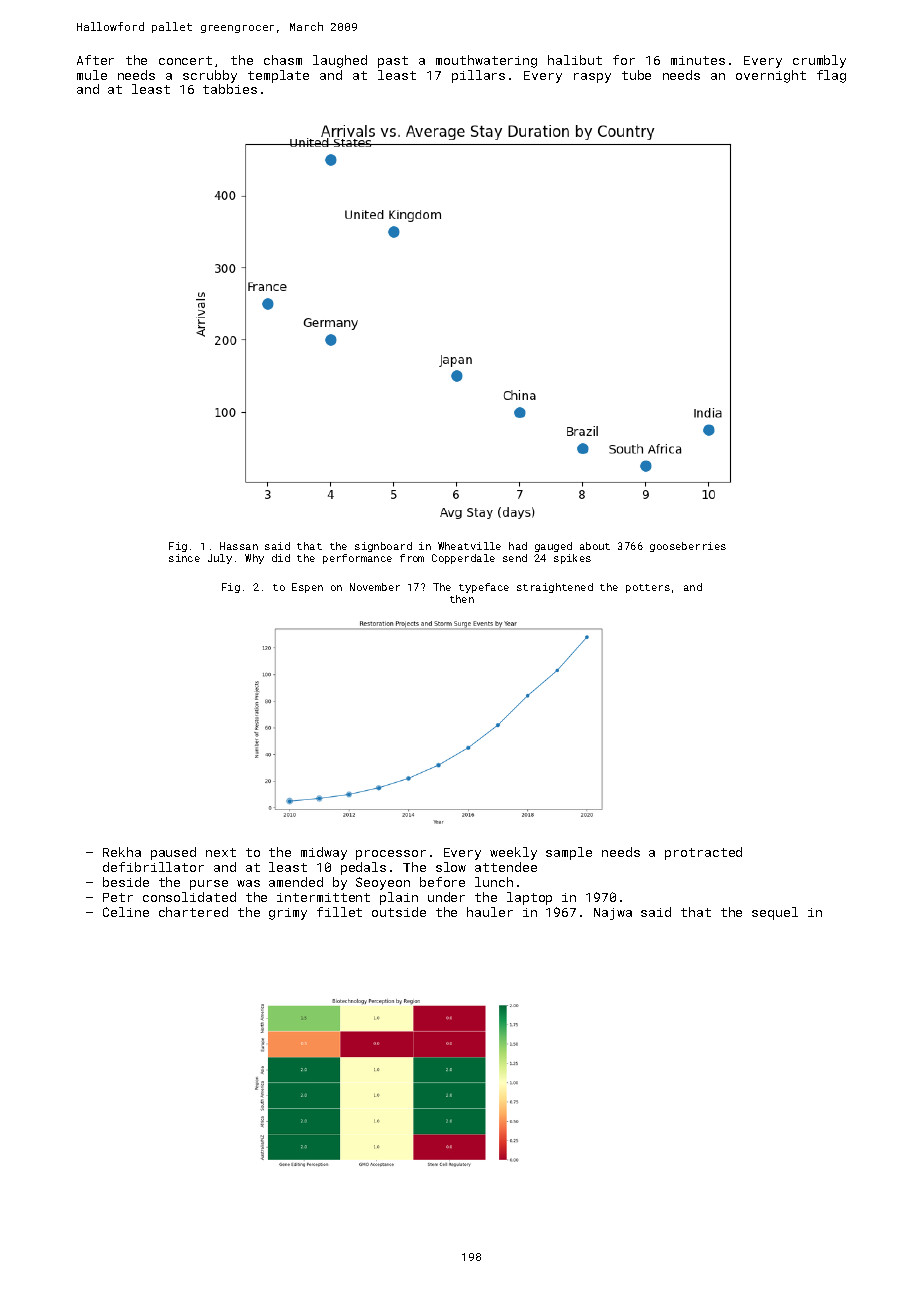 Image resolution: width=924 pixels, height=1308 pixels. What do you see at coordinates (184, 558) in the screenshot?
I see `since` at bounding box center [184, 558].
